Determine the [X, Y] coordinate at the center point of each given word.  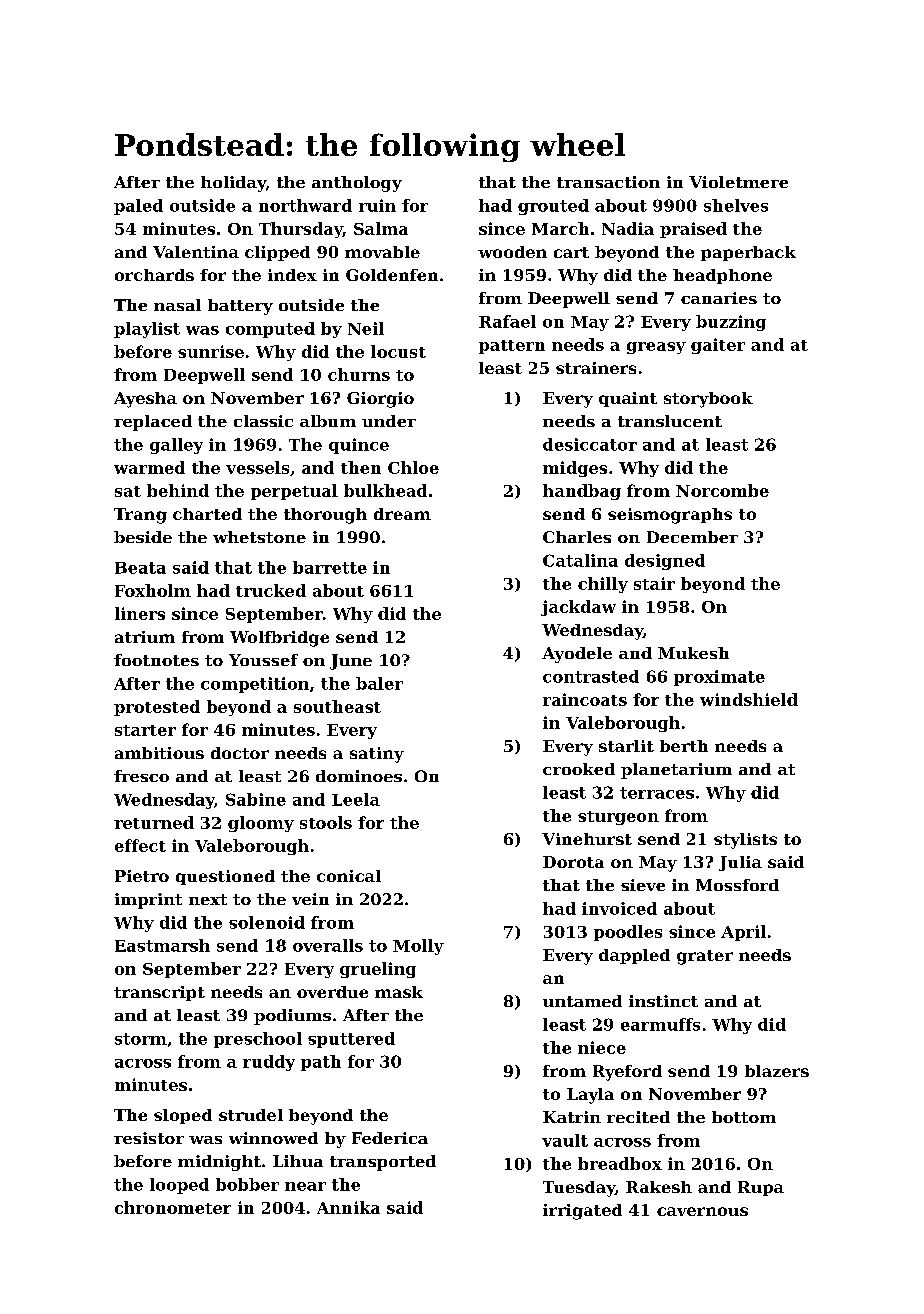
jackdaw [578, 608]
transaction [608, 182]
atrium [145, 637]
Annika [348, 1207]
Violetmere [738, 182]
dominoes [359, 776]
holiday [233, 184]
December [692, 537]
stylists [745, 841]
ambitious [159, 753]
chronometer [173, 1207]
